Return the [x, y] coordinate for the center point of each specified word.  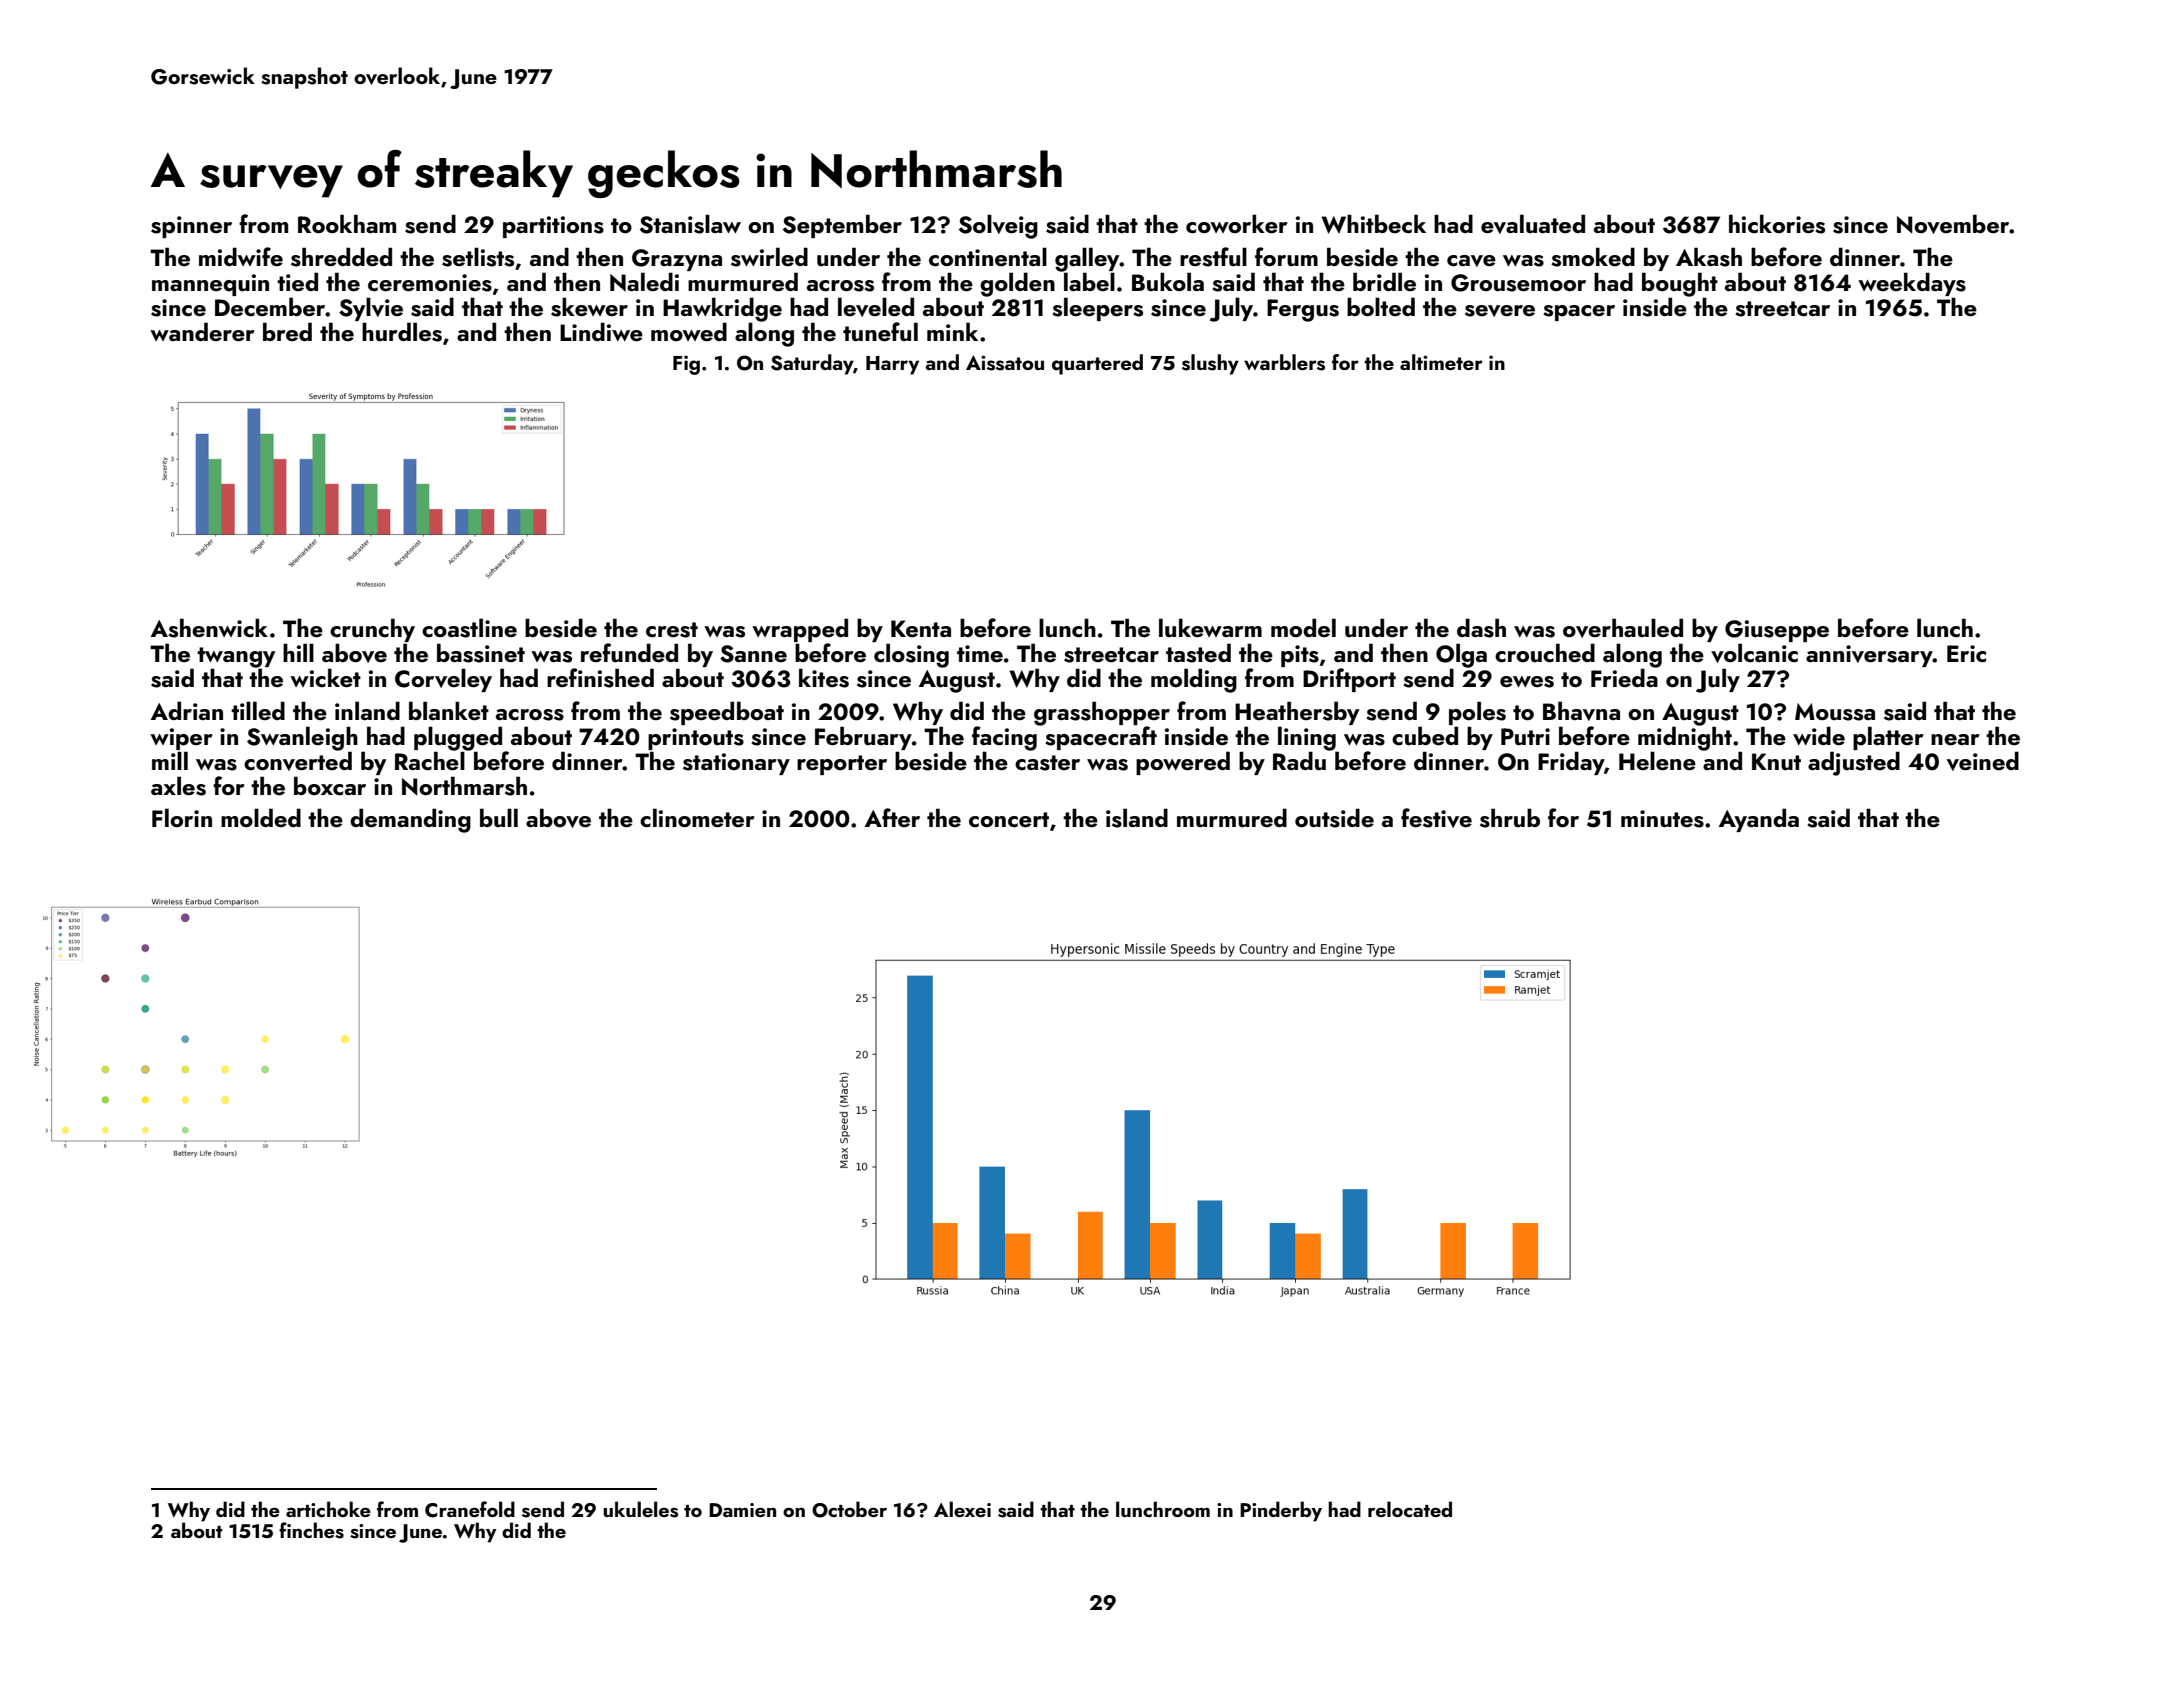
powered [1183, 763]
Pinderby [1281, 1511]
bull [499, 817]
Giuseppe [1777, 631]
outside [1334, 818]
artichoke [328, 1509]
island [1137, 818]
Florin [182, 817]
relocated [1410, 1509]
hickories [1777, 224]
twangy [236, 657]
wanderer [202, 331]
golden [1017, 284]
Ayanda [1759, 820]
